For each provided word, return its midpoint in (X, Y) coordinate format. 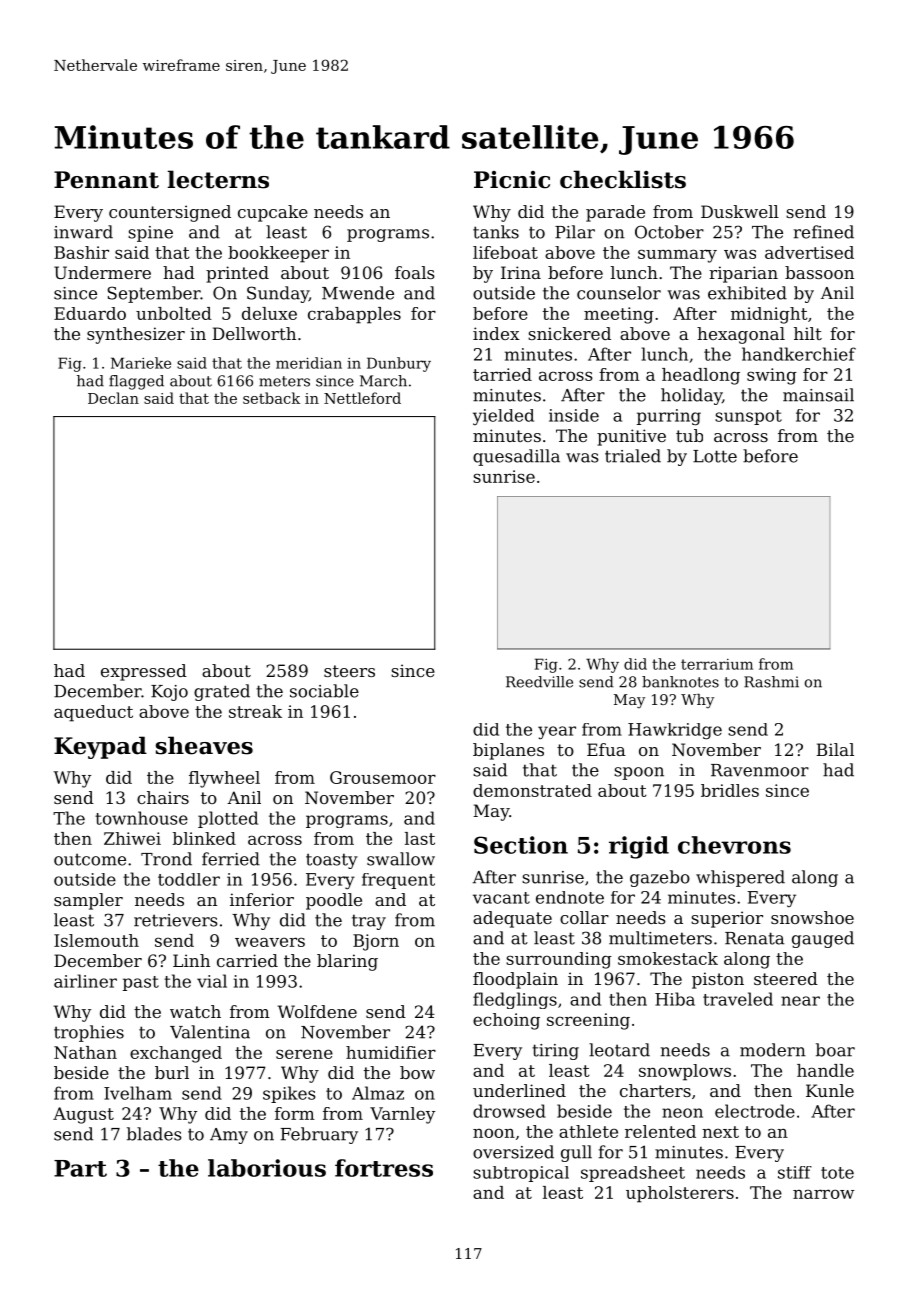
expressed (144, 672)
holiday (691, 396)
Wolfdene (317, 1011)
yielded (503, 417)
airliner (85, 981)
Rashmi (771, 682)
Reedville (539, 682)
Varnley (402, 1115)
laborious (267, 1168)
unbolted (174, 313)
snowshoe (812, 917)
